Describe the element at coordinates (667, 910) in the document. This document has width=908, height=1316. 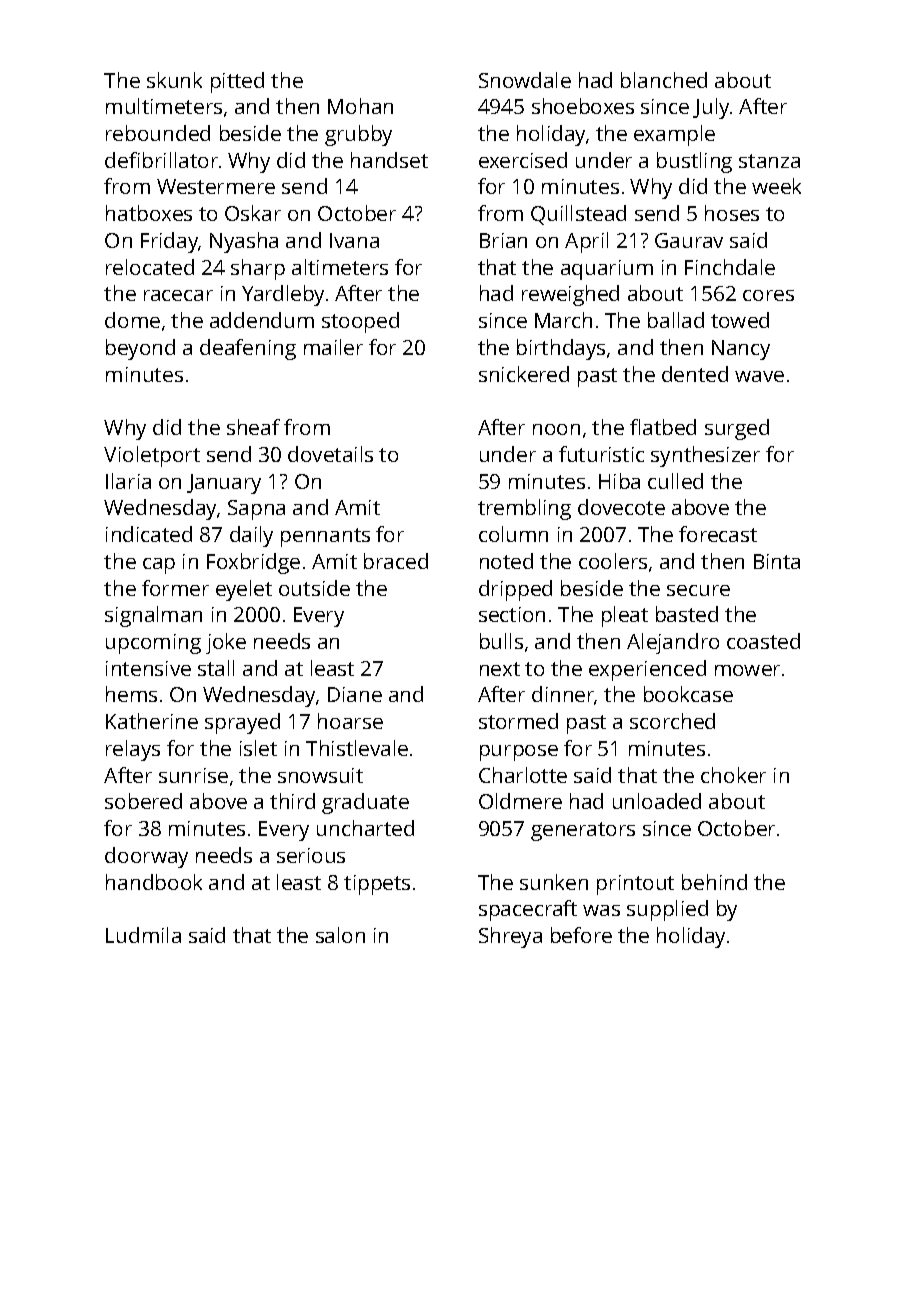
I see `supplied` at that location.
